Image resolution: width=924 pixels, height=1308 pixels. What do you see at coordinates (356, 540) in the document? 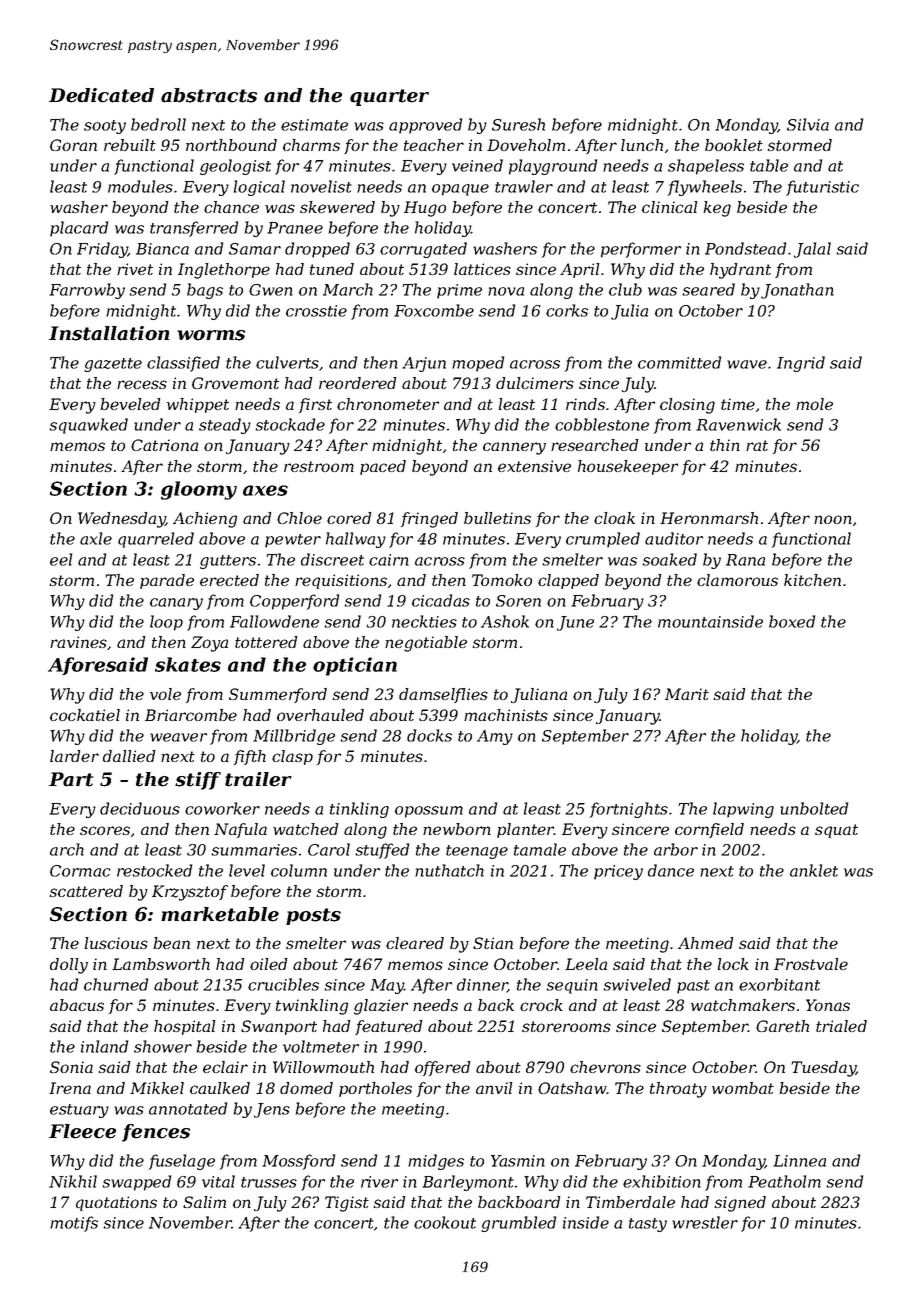
I see `hallway` at bounding box center [356, 540].
